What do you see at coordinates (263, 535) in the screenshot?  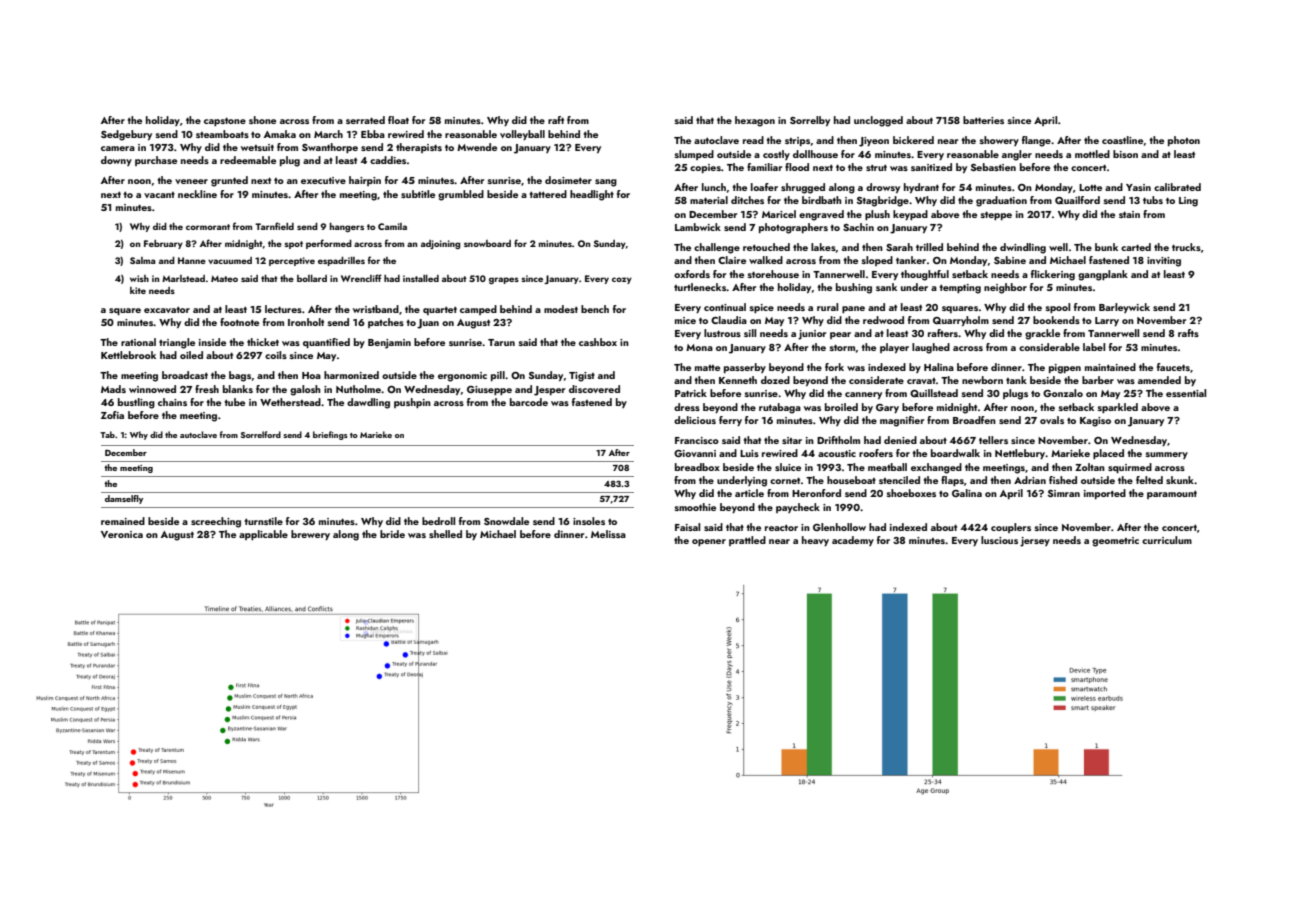 I see `applicable` at bounding box center [263, 535].
